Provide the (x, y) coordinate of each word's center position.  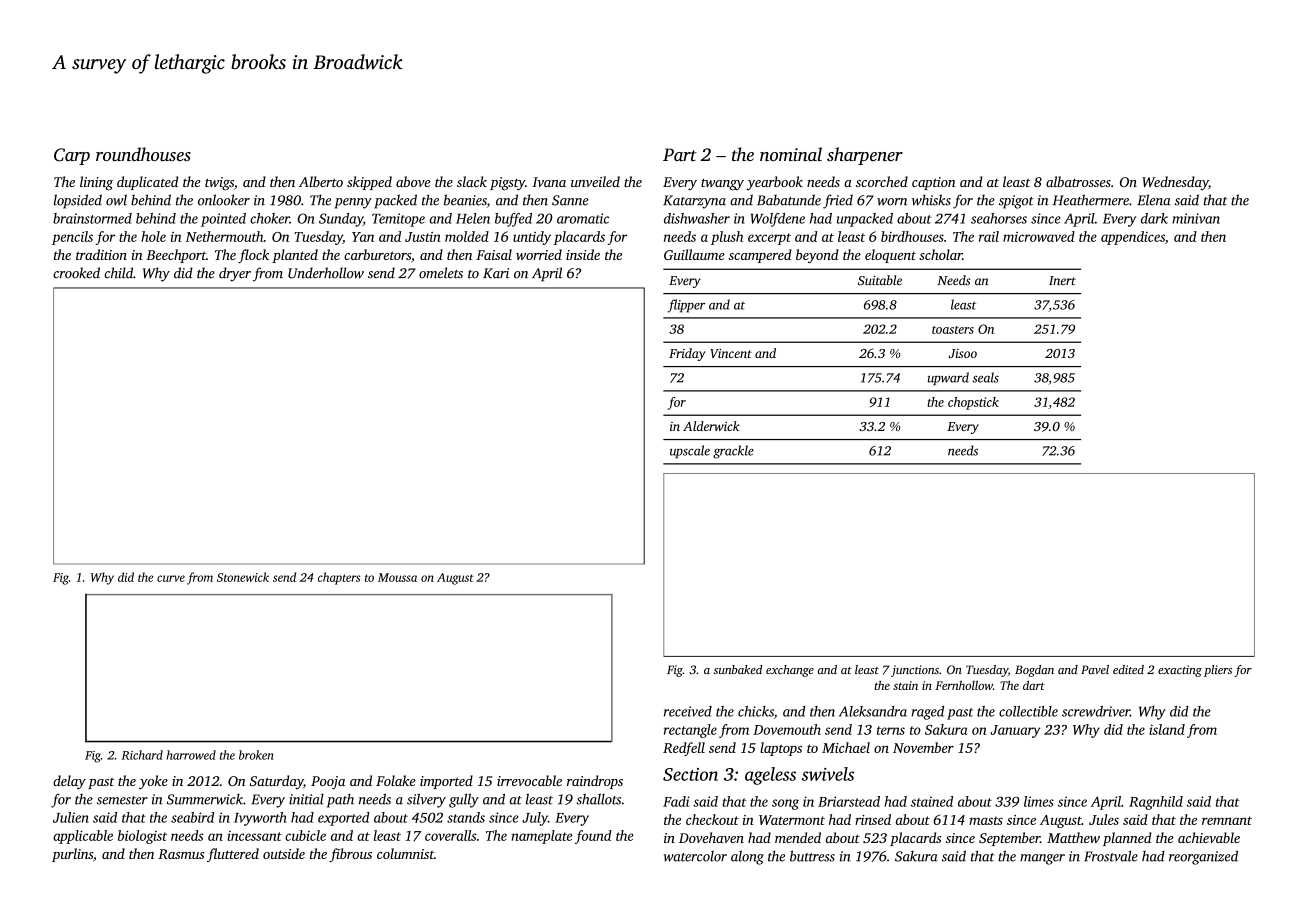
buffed (513, 220)
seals (985, 377)
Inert (1062, 280)
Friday (687, 354)
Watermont (792, 820)
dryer (235, 274)
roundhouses (143, 154)
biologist (142, 837)
